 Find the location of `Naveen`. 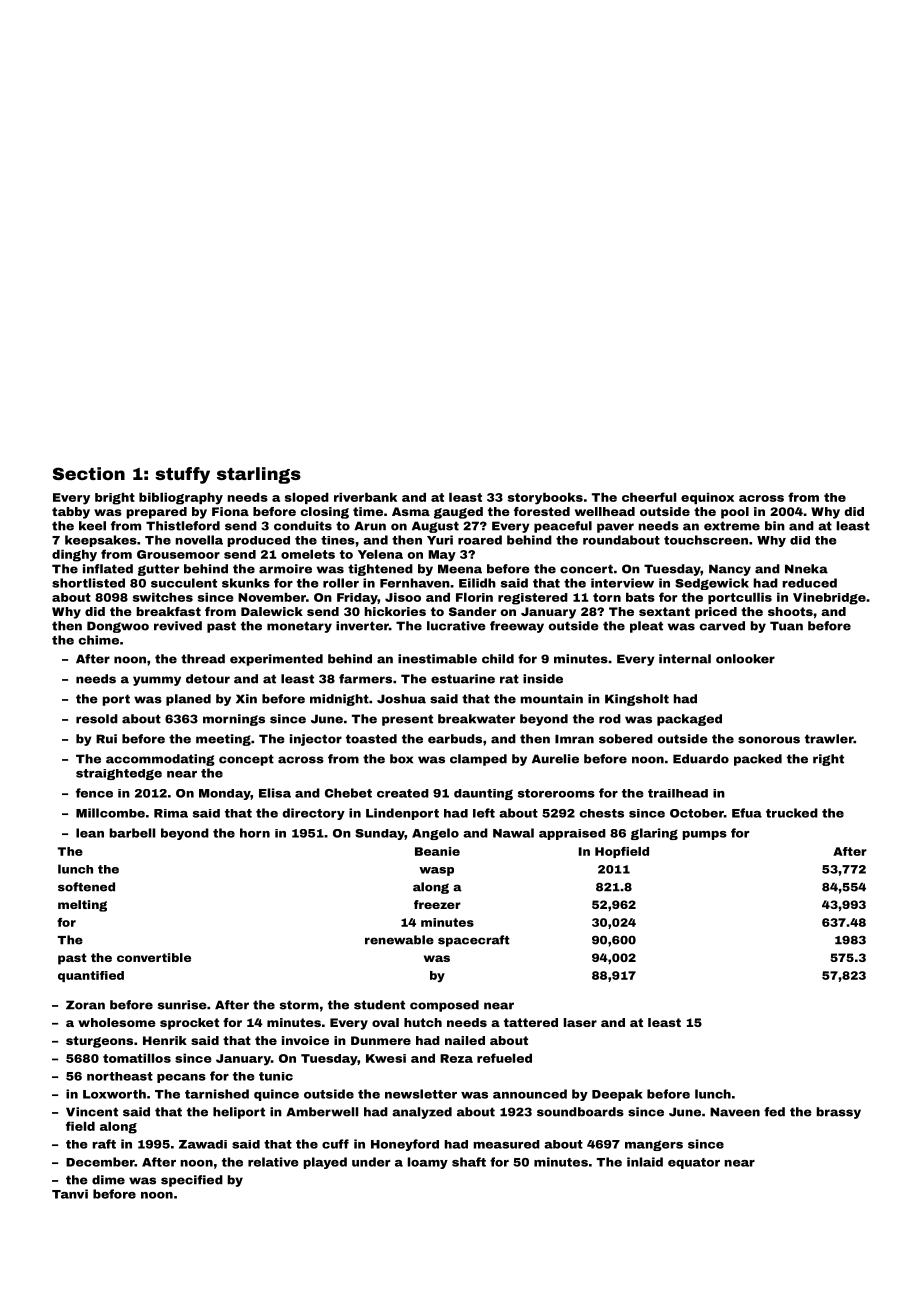

Naveen is located at coordinates (735, 1112).
